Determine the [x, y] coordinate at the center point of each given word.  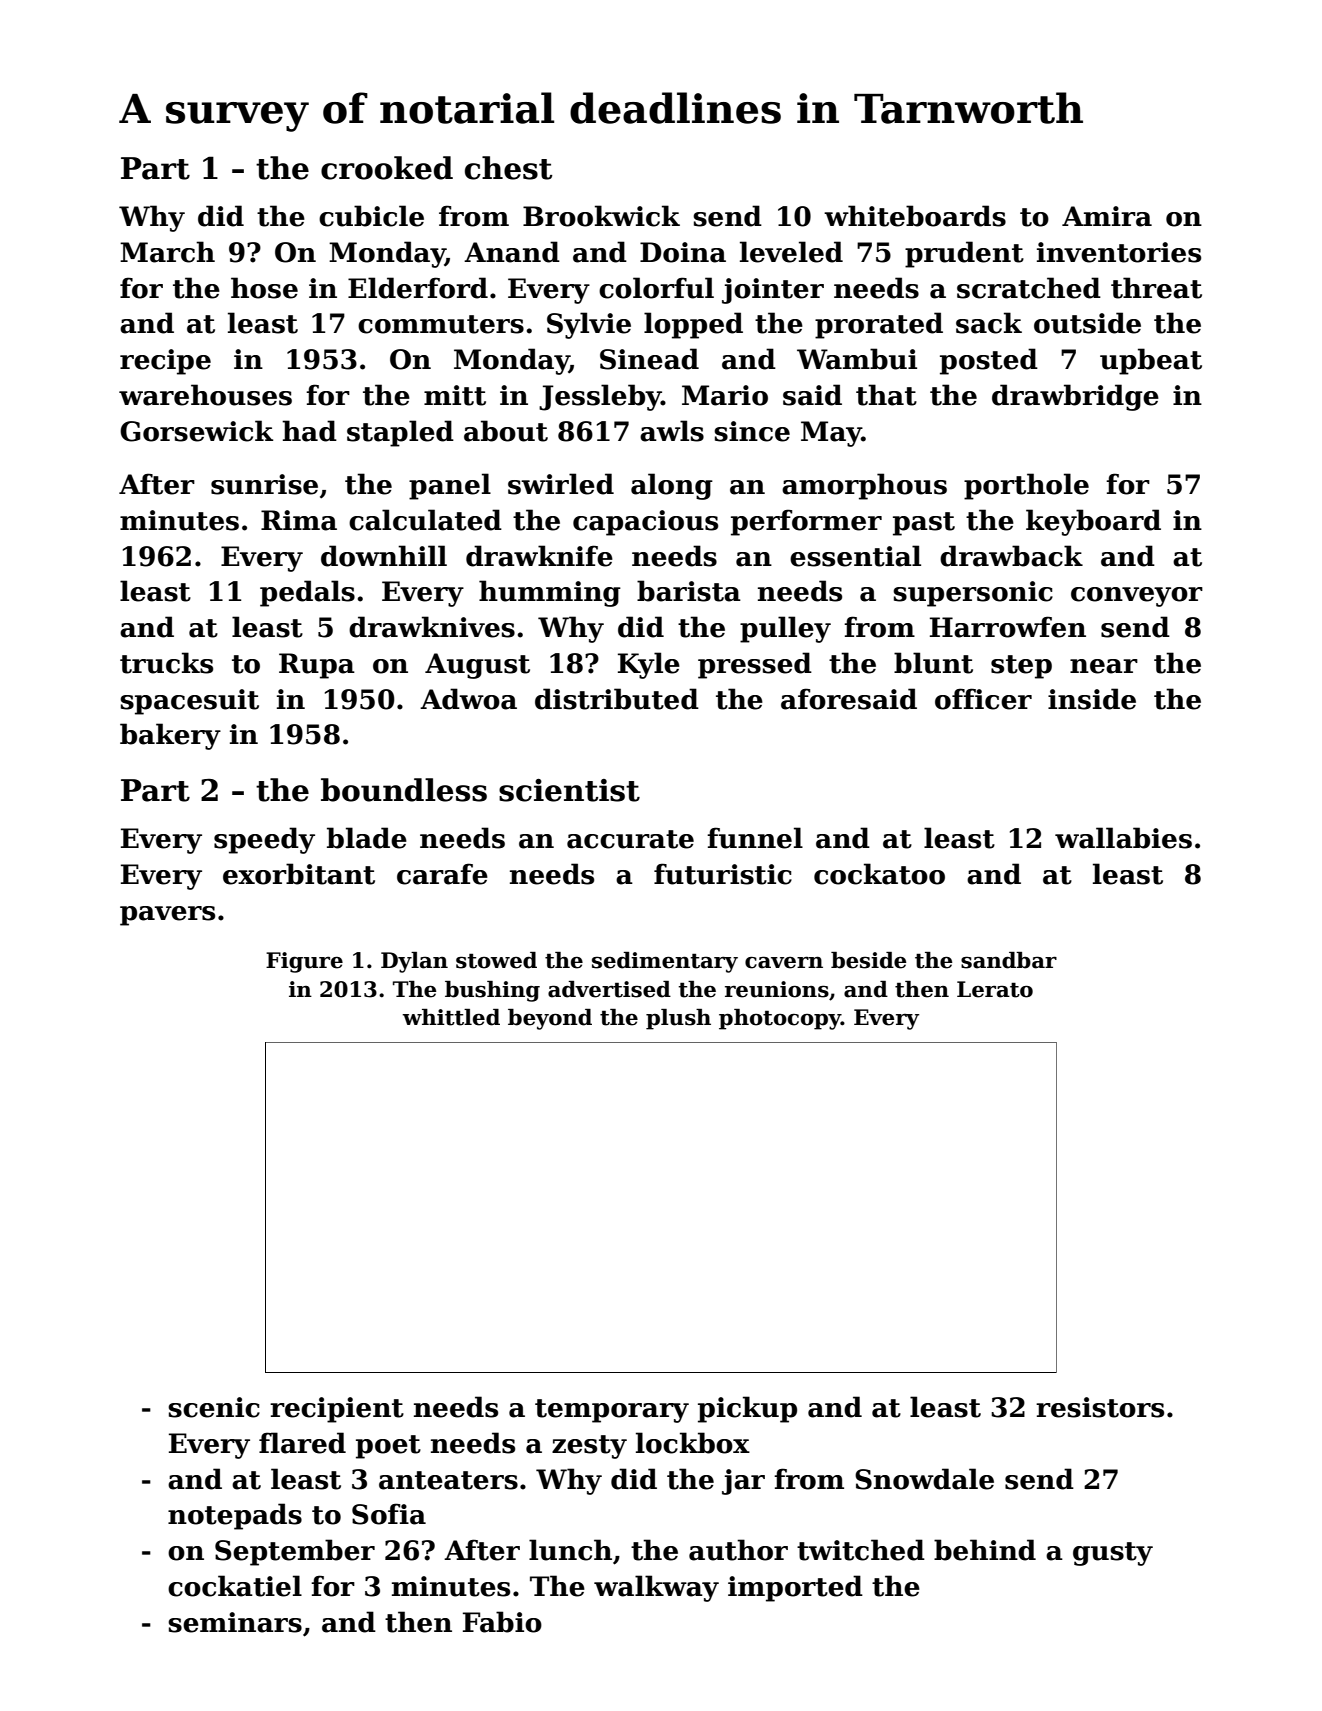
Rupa [317, 666]
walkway [656, 1588]
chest [508, 168]
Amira [1107, 216]
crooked [387, 168]
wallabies [1123, 838]
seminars [235, 1622]
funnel [755, 838]
